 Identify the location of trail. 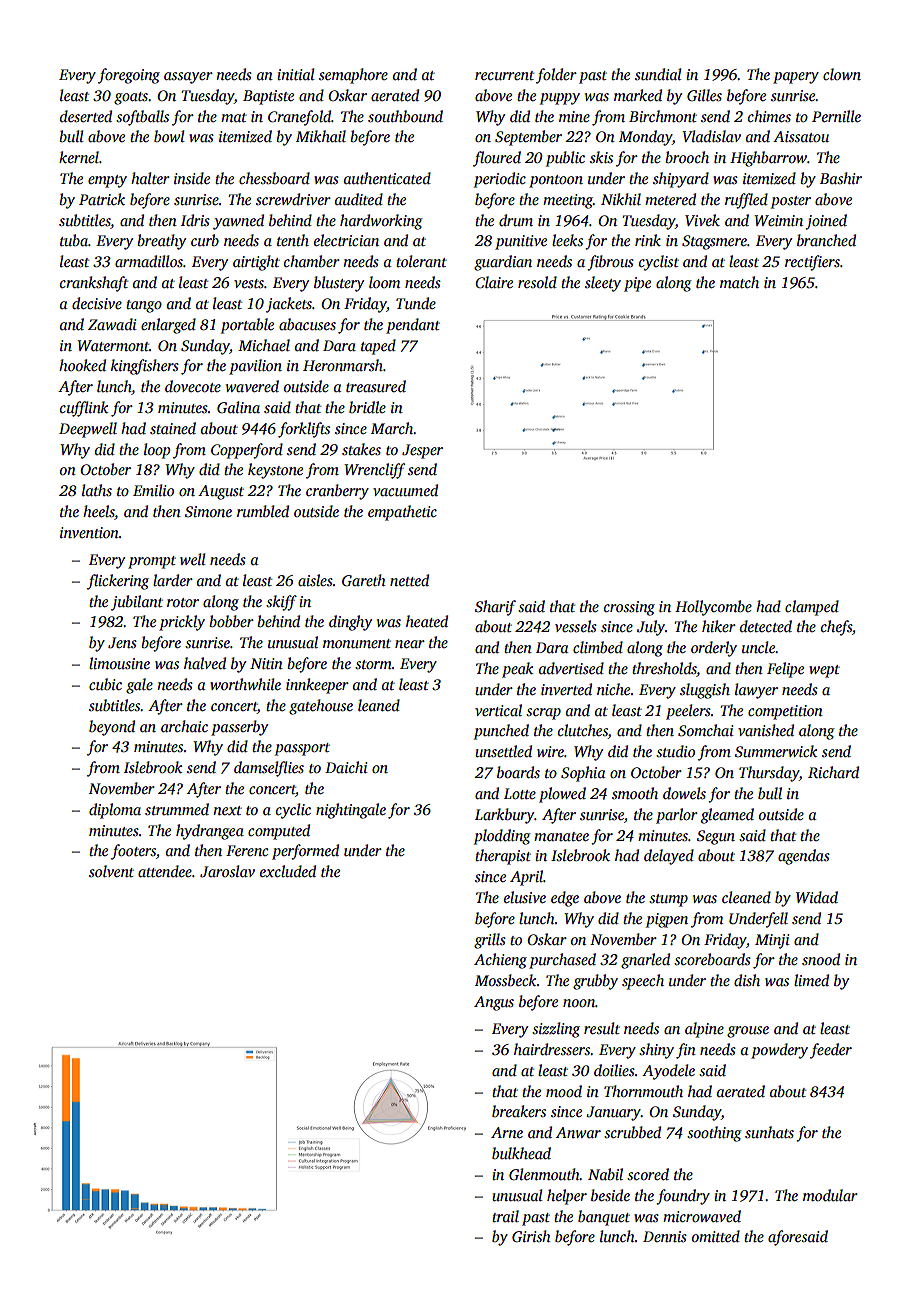
(505, 1216).
